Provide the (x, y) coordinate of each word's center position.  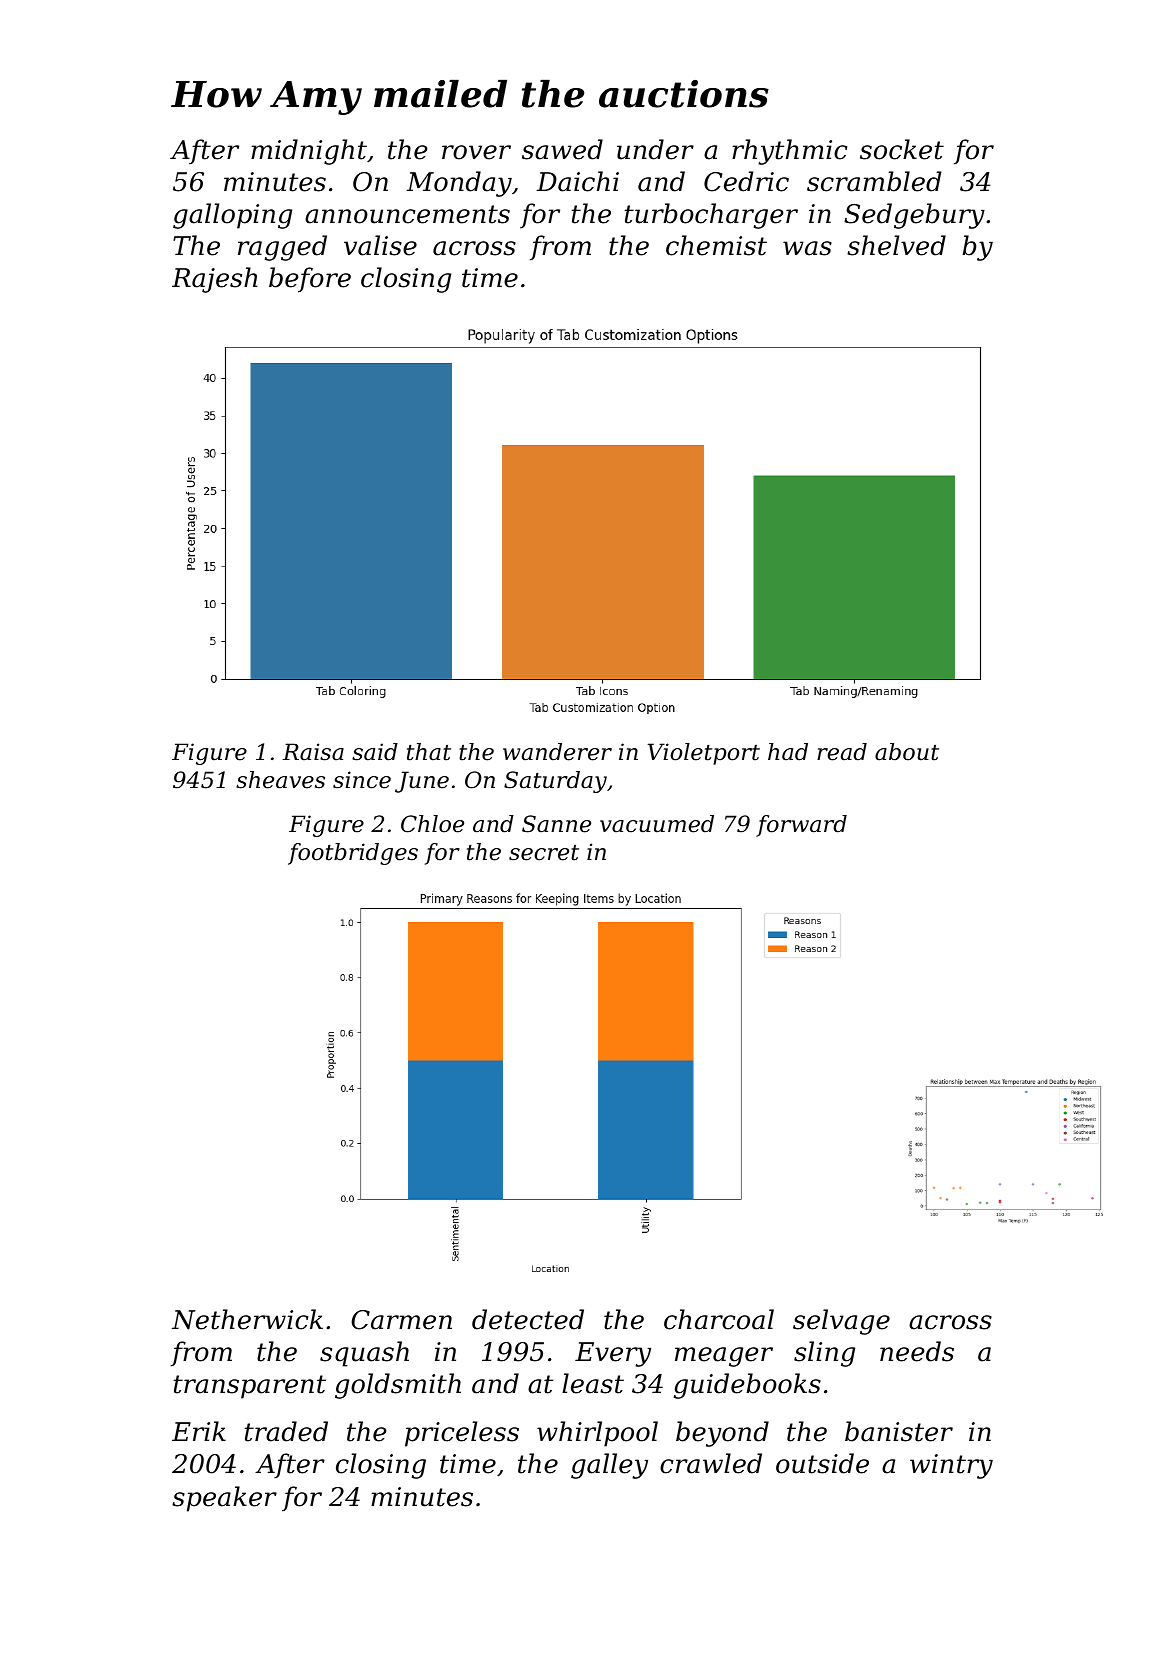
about (907, 752)
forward (801, 826)
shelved (896, 245)
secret (544, 853)
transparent (250, 1387)
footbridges (353, 854)
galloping (232, 216)
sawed (562, 149)
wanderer (557, 752)
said (375, 752)
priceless (462, 1434)
